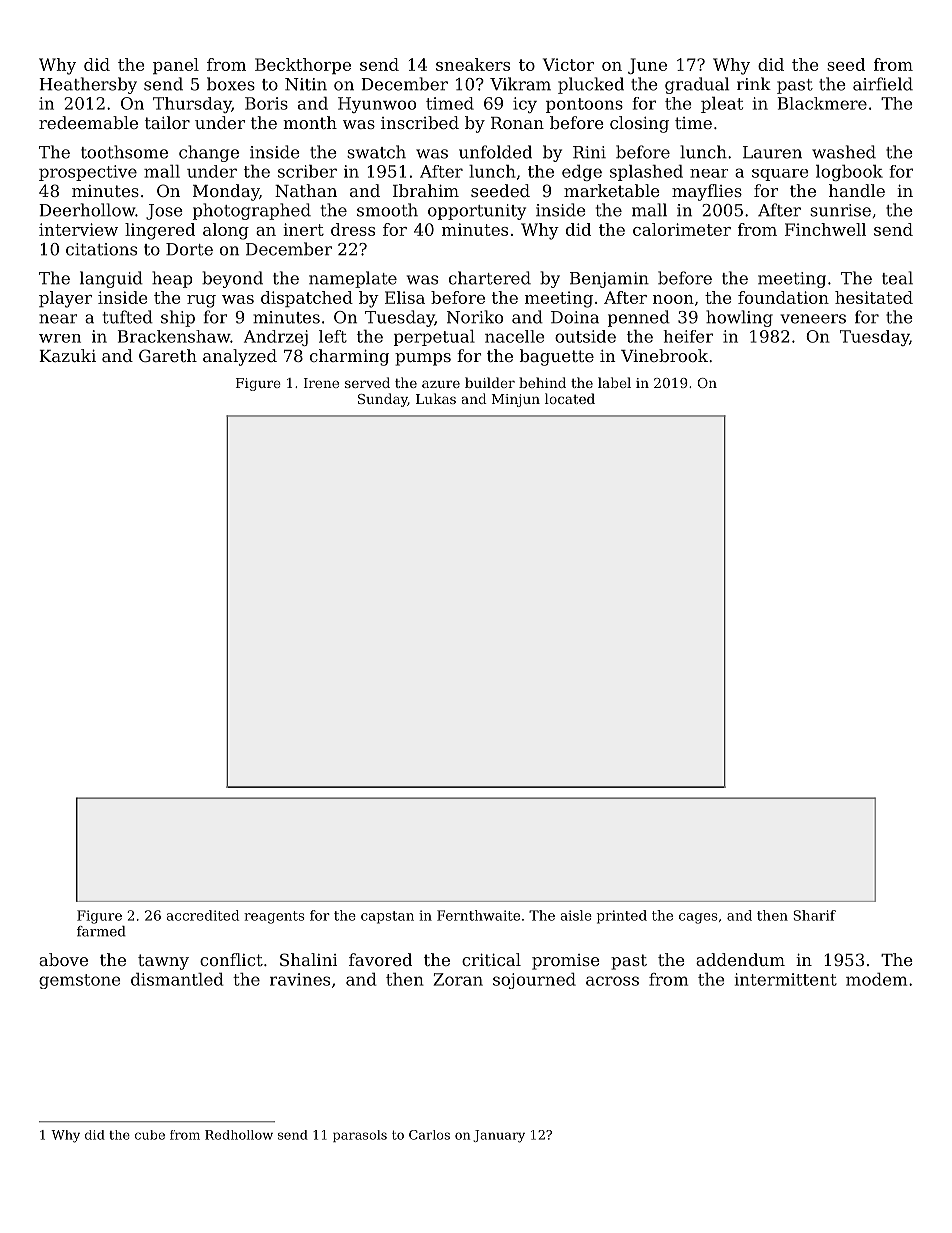  What do you see at coordinates (176, 66) in the screenshot?
I see `panel` at bounding box center [176, 66].
